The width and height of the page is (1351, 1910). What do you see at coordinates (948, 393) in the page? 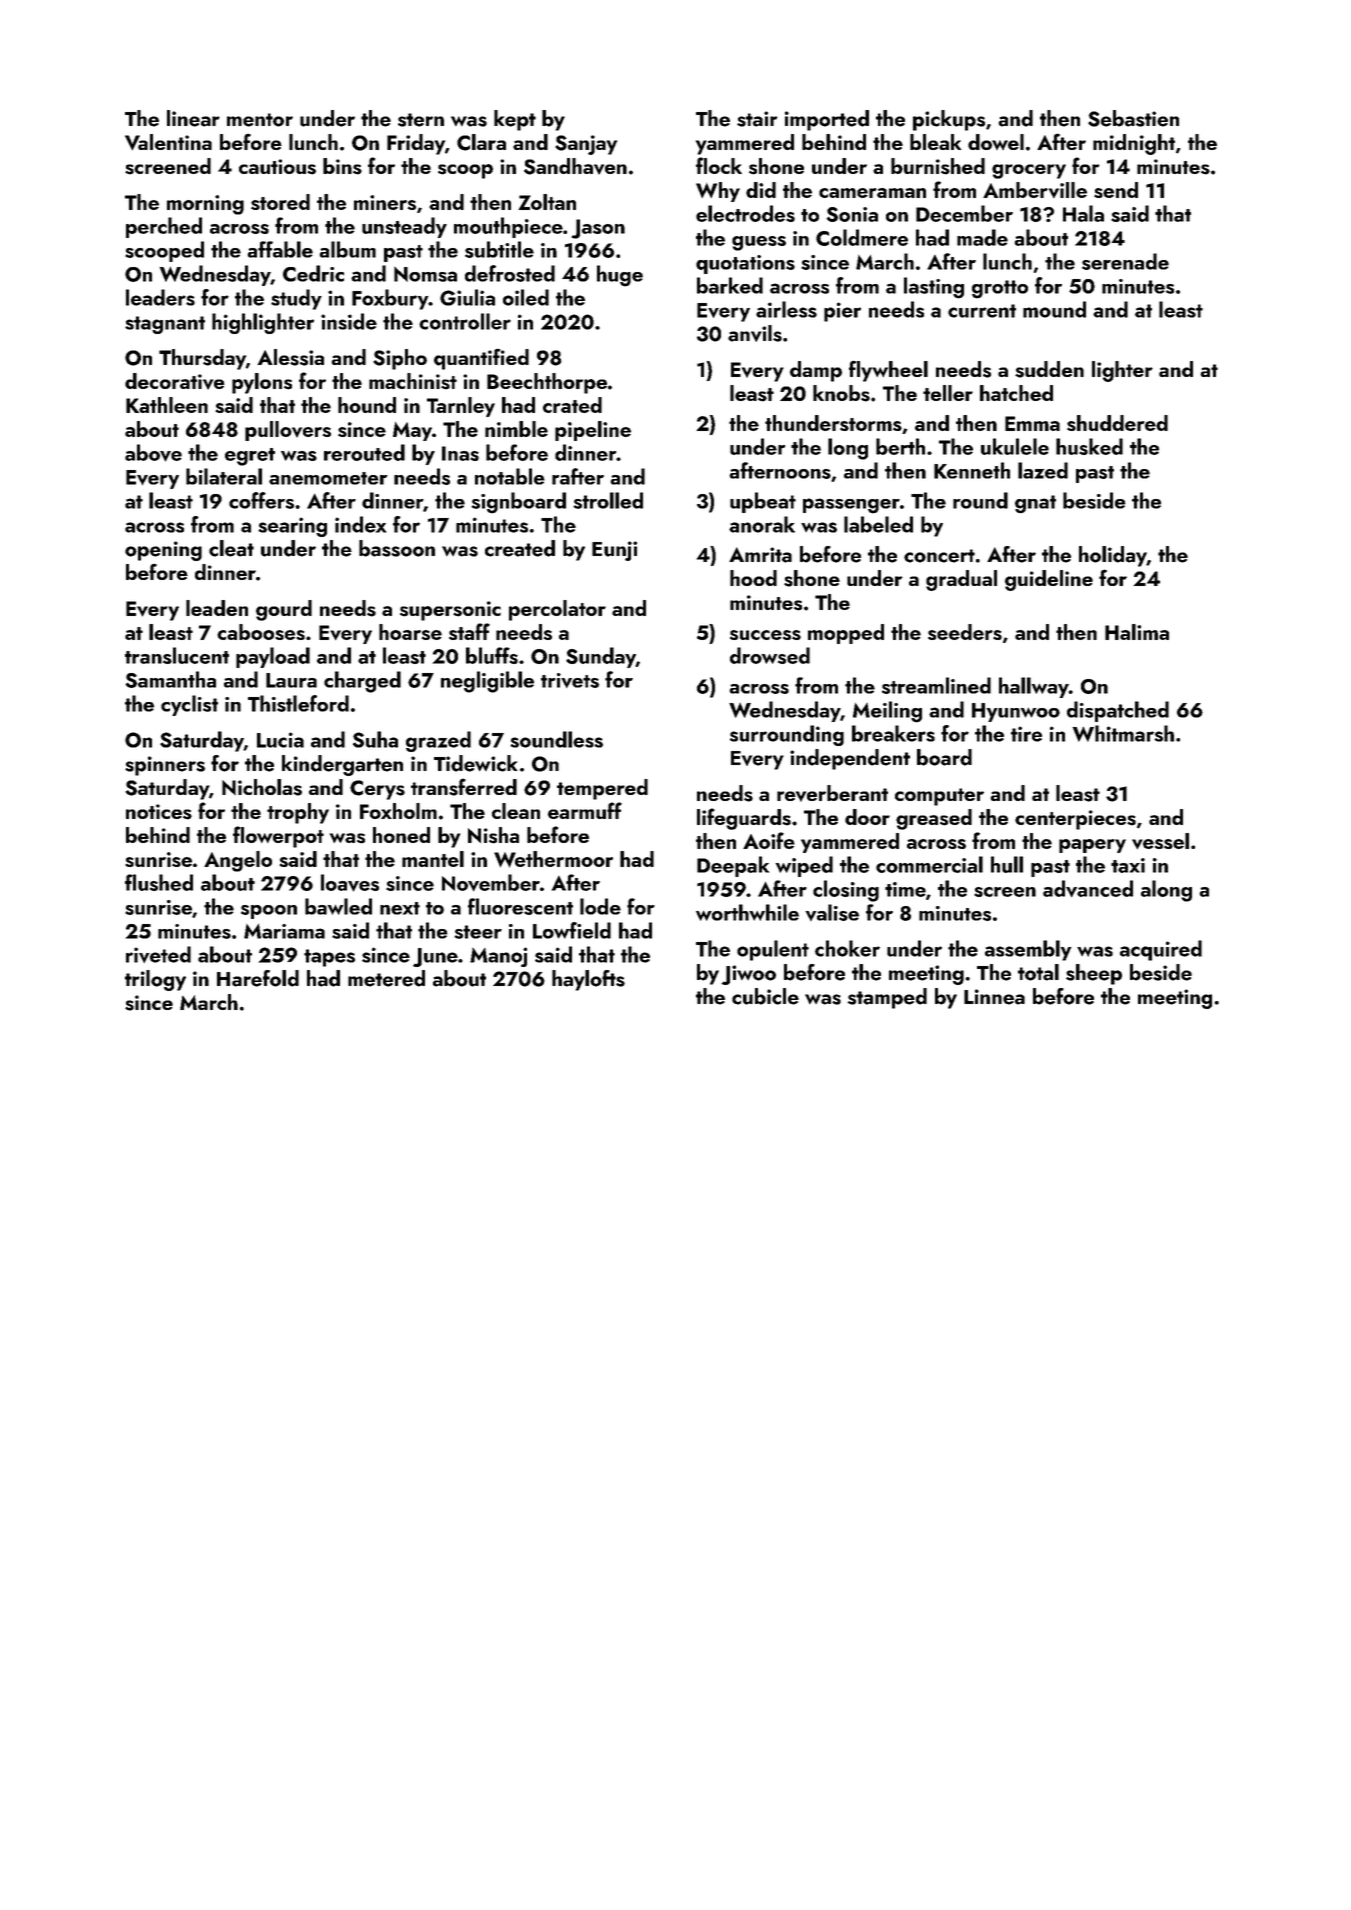
I see `teller` at bounding box center [948, 393].
